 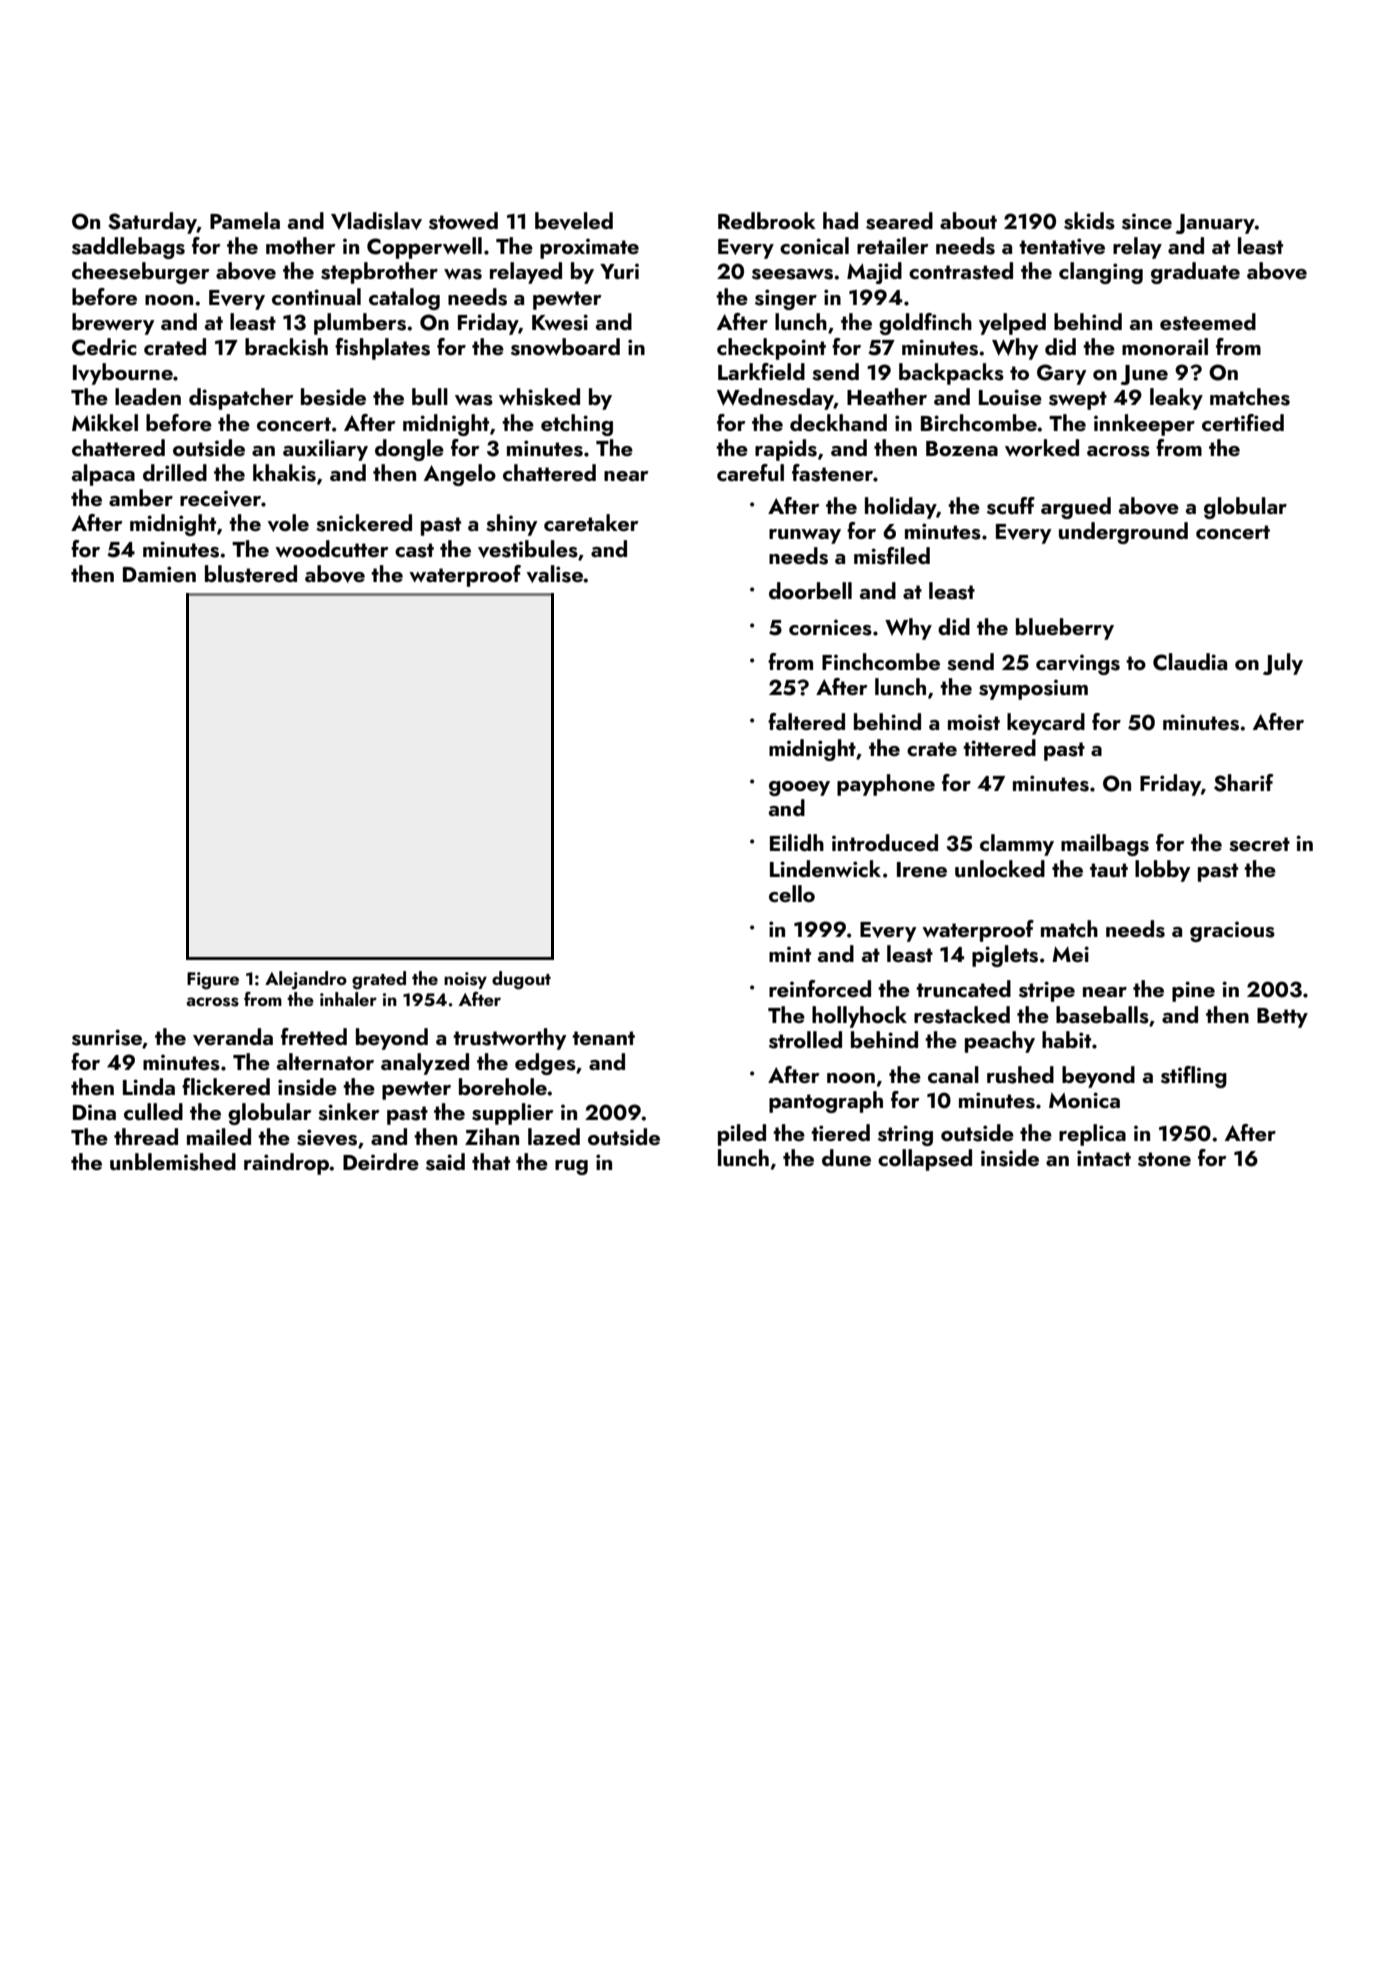 What do you see at coordinates (830, 627) in the page?
I see `cornices` at bounding box center [830, 627].
